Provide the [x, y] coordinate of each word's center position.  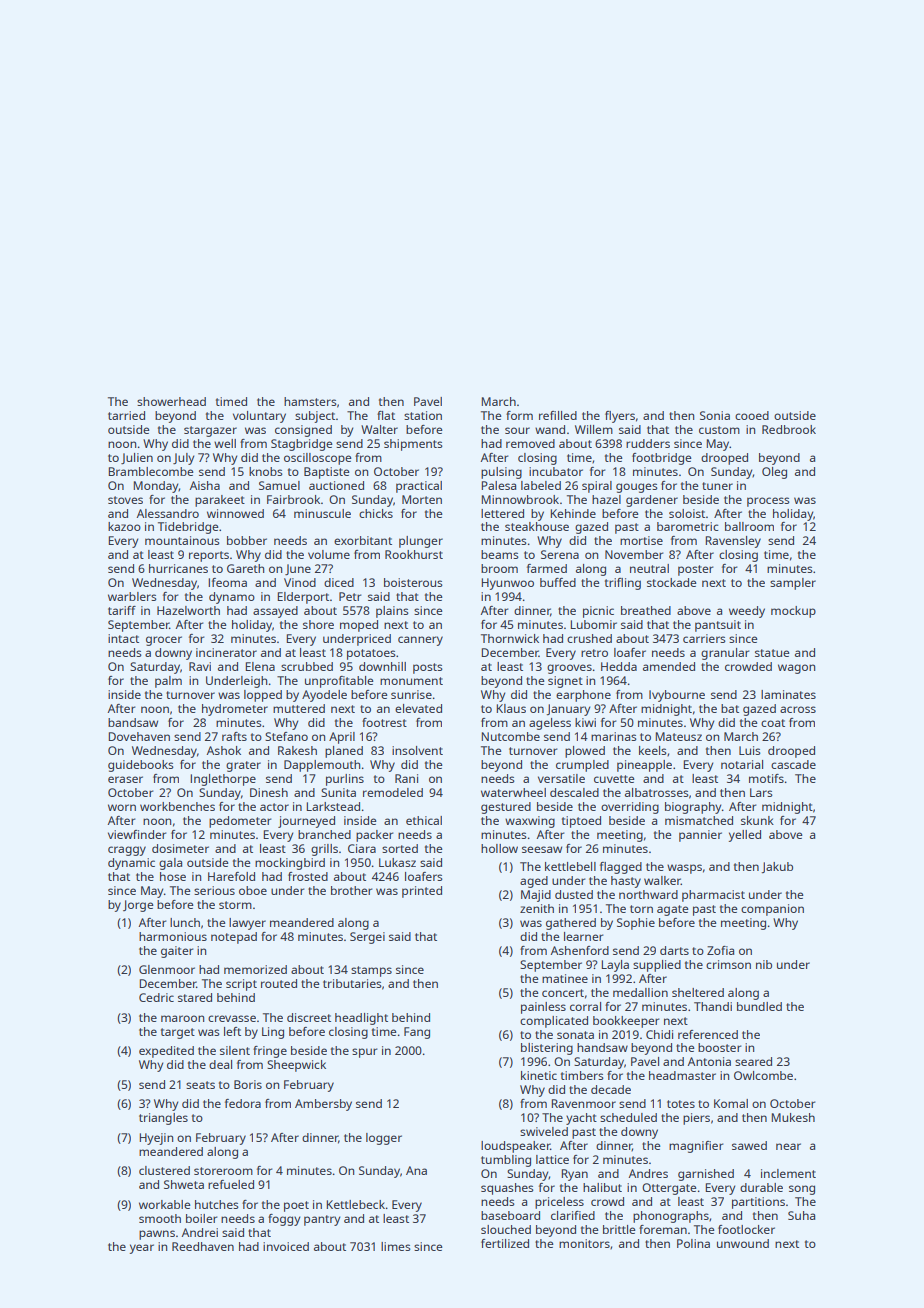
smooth [160, 1218]
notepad [234, 938]
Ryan [574, 1175]
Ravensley [733, 542]
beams [500, 554]
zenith [537, 908]
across [798, 709]
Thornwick [510, 638]
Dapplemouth [322, 766]
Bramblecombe [150, 471]
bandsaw [133, 722]
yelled [745, 836]
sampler [793, 584]
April [342, 738]
